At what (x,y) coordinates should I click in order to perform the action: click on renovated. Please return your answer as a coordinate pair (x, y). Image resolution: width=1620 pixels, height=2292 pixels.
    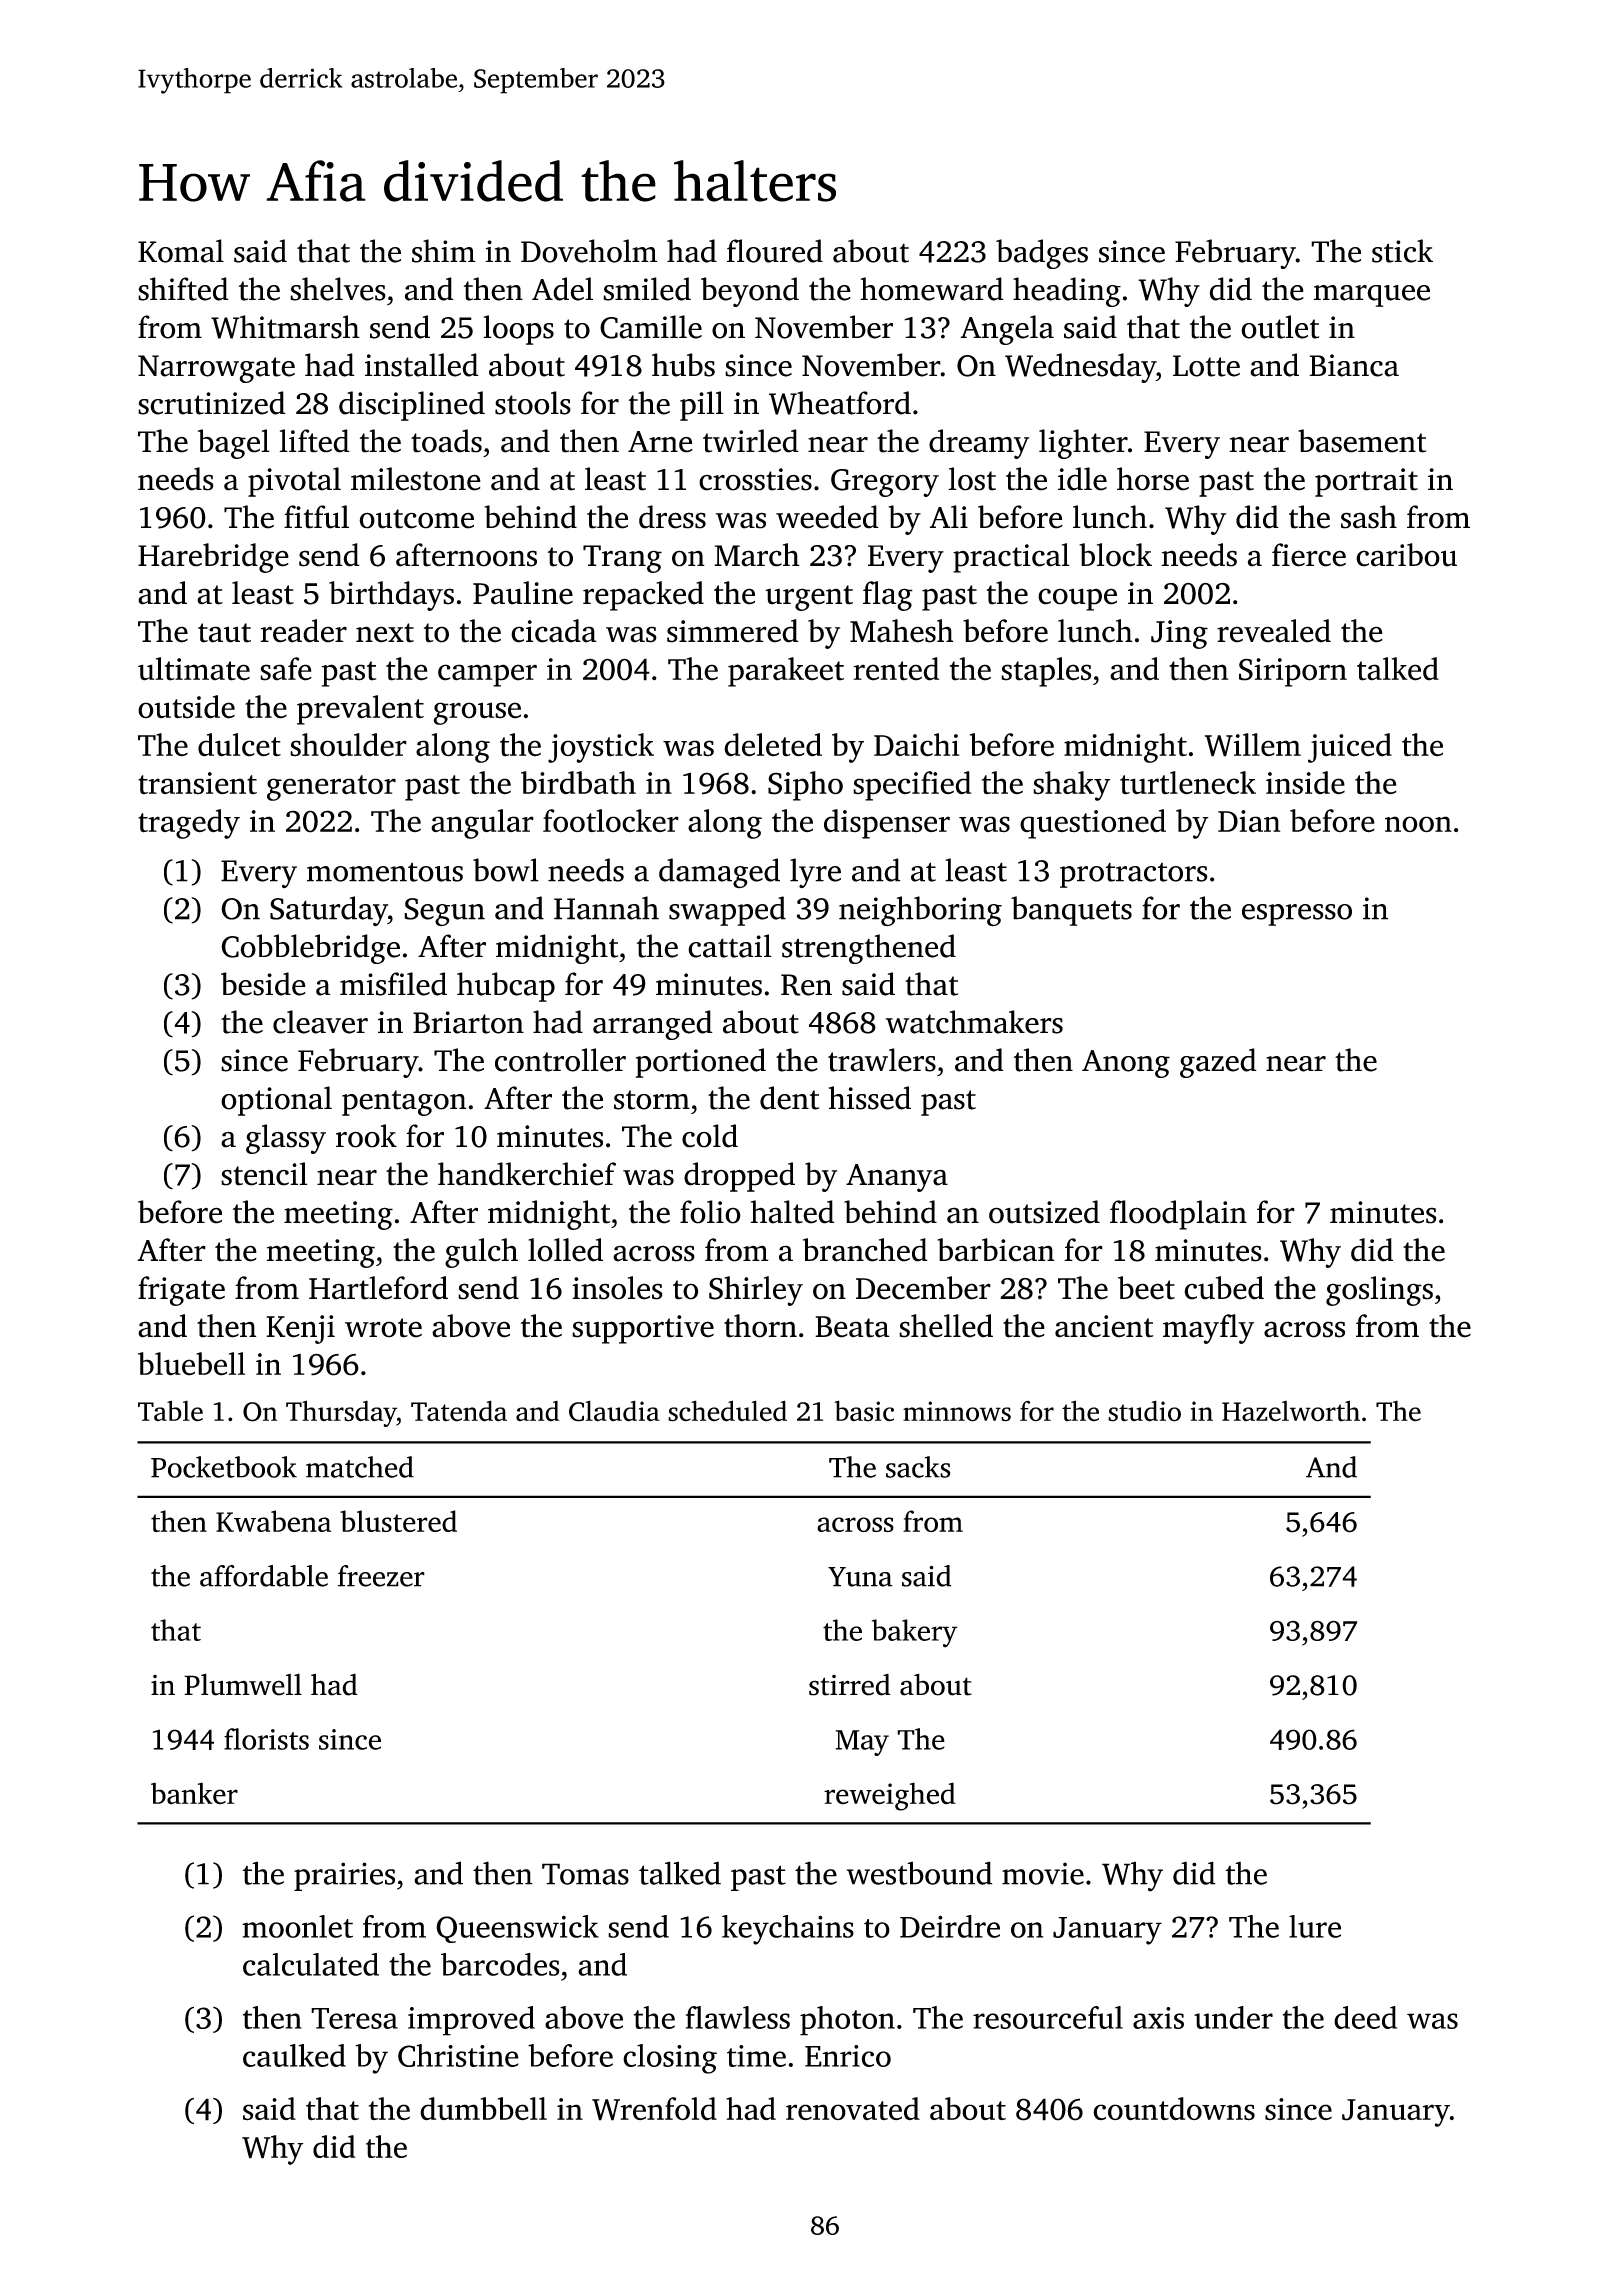
    Looking at the image, I should click on (853, 2109).
